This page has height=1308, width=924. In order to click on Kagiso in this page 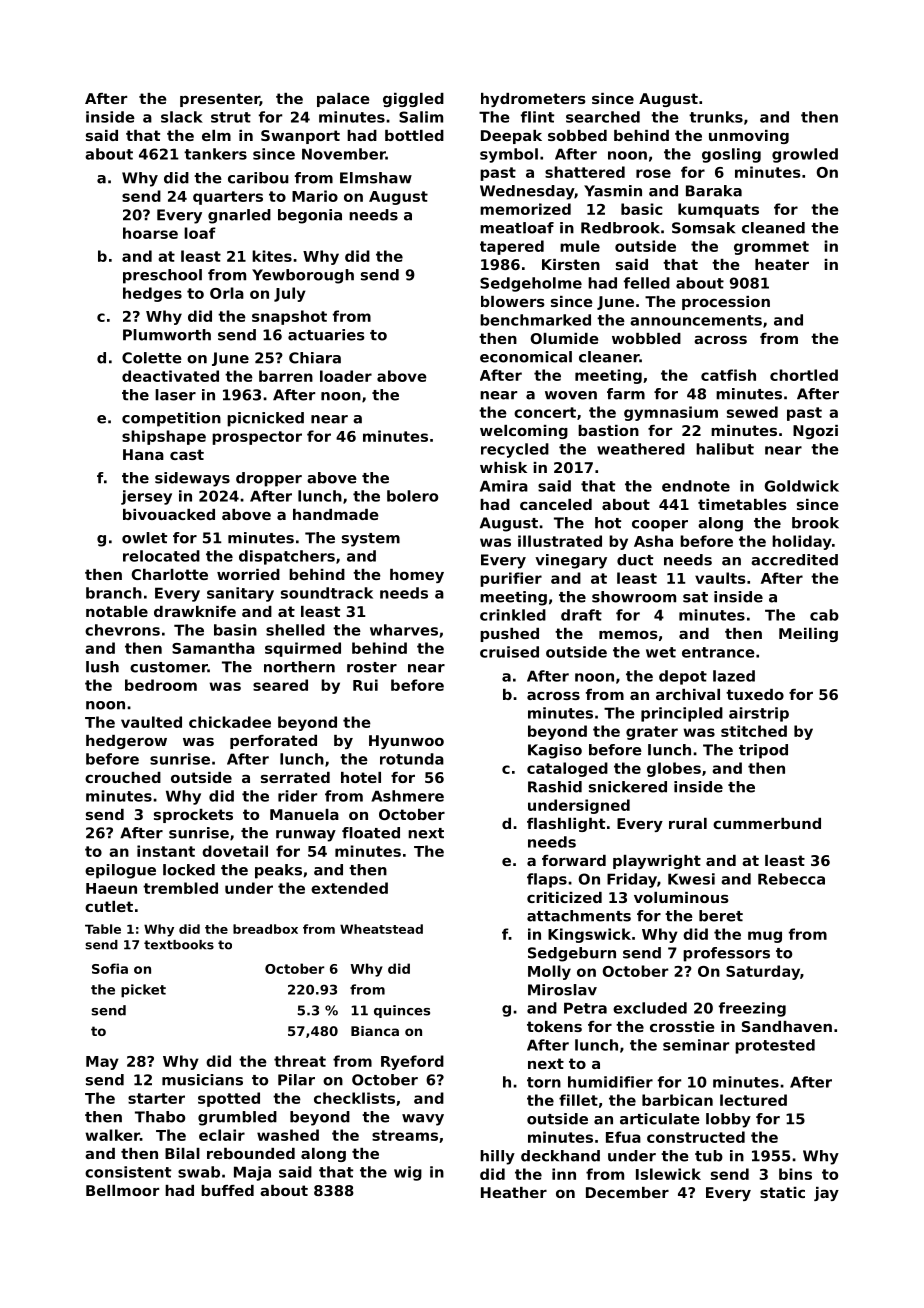, I will do `click(555, 751)`.
